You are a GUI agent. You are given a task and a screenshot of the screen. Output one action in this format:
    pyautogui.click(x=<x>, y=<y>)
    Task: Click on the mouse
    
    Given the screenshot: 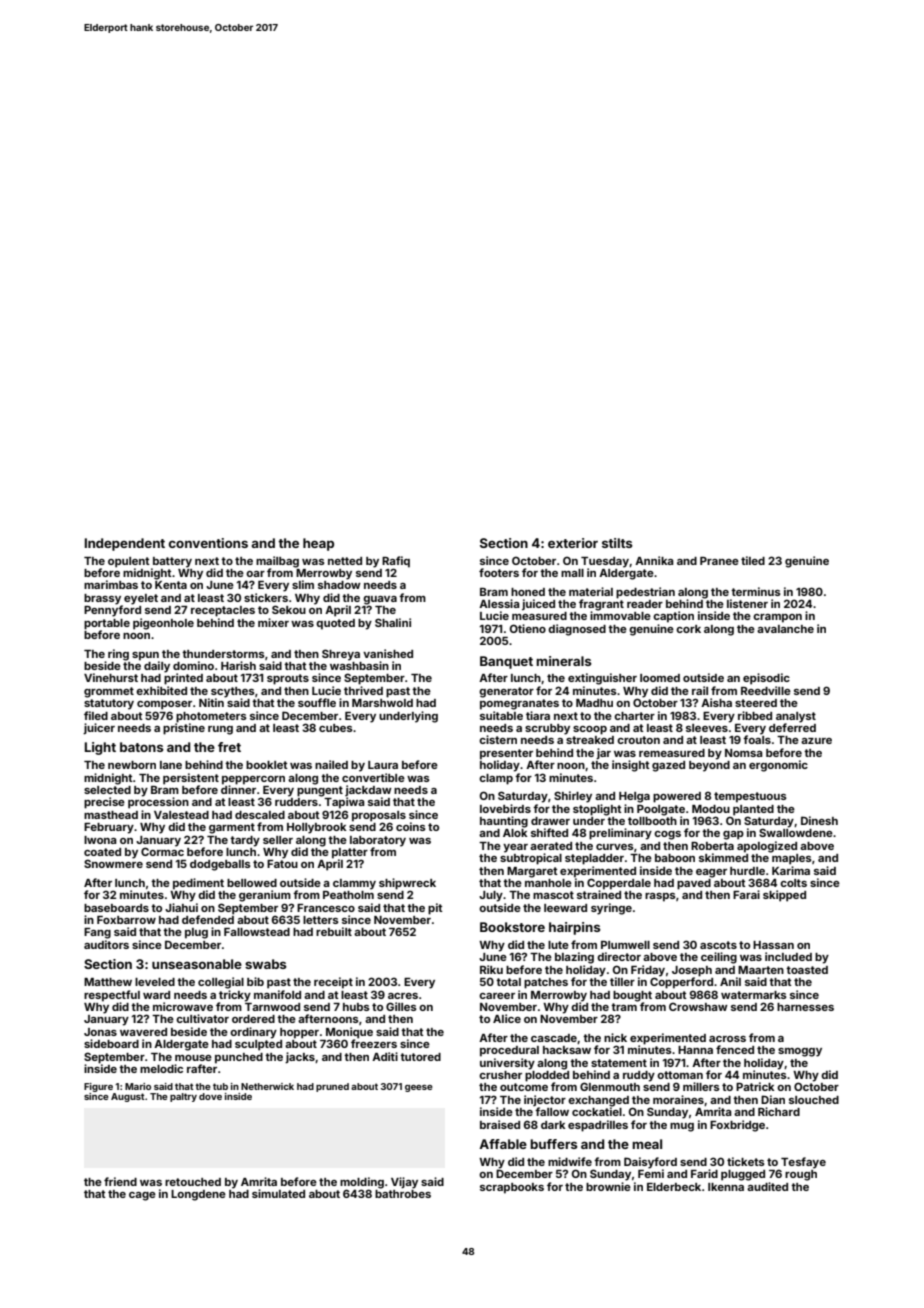 What is the action you would take?
    pyautogui.click(x=193, y=1058)
